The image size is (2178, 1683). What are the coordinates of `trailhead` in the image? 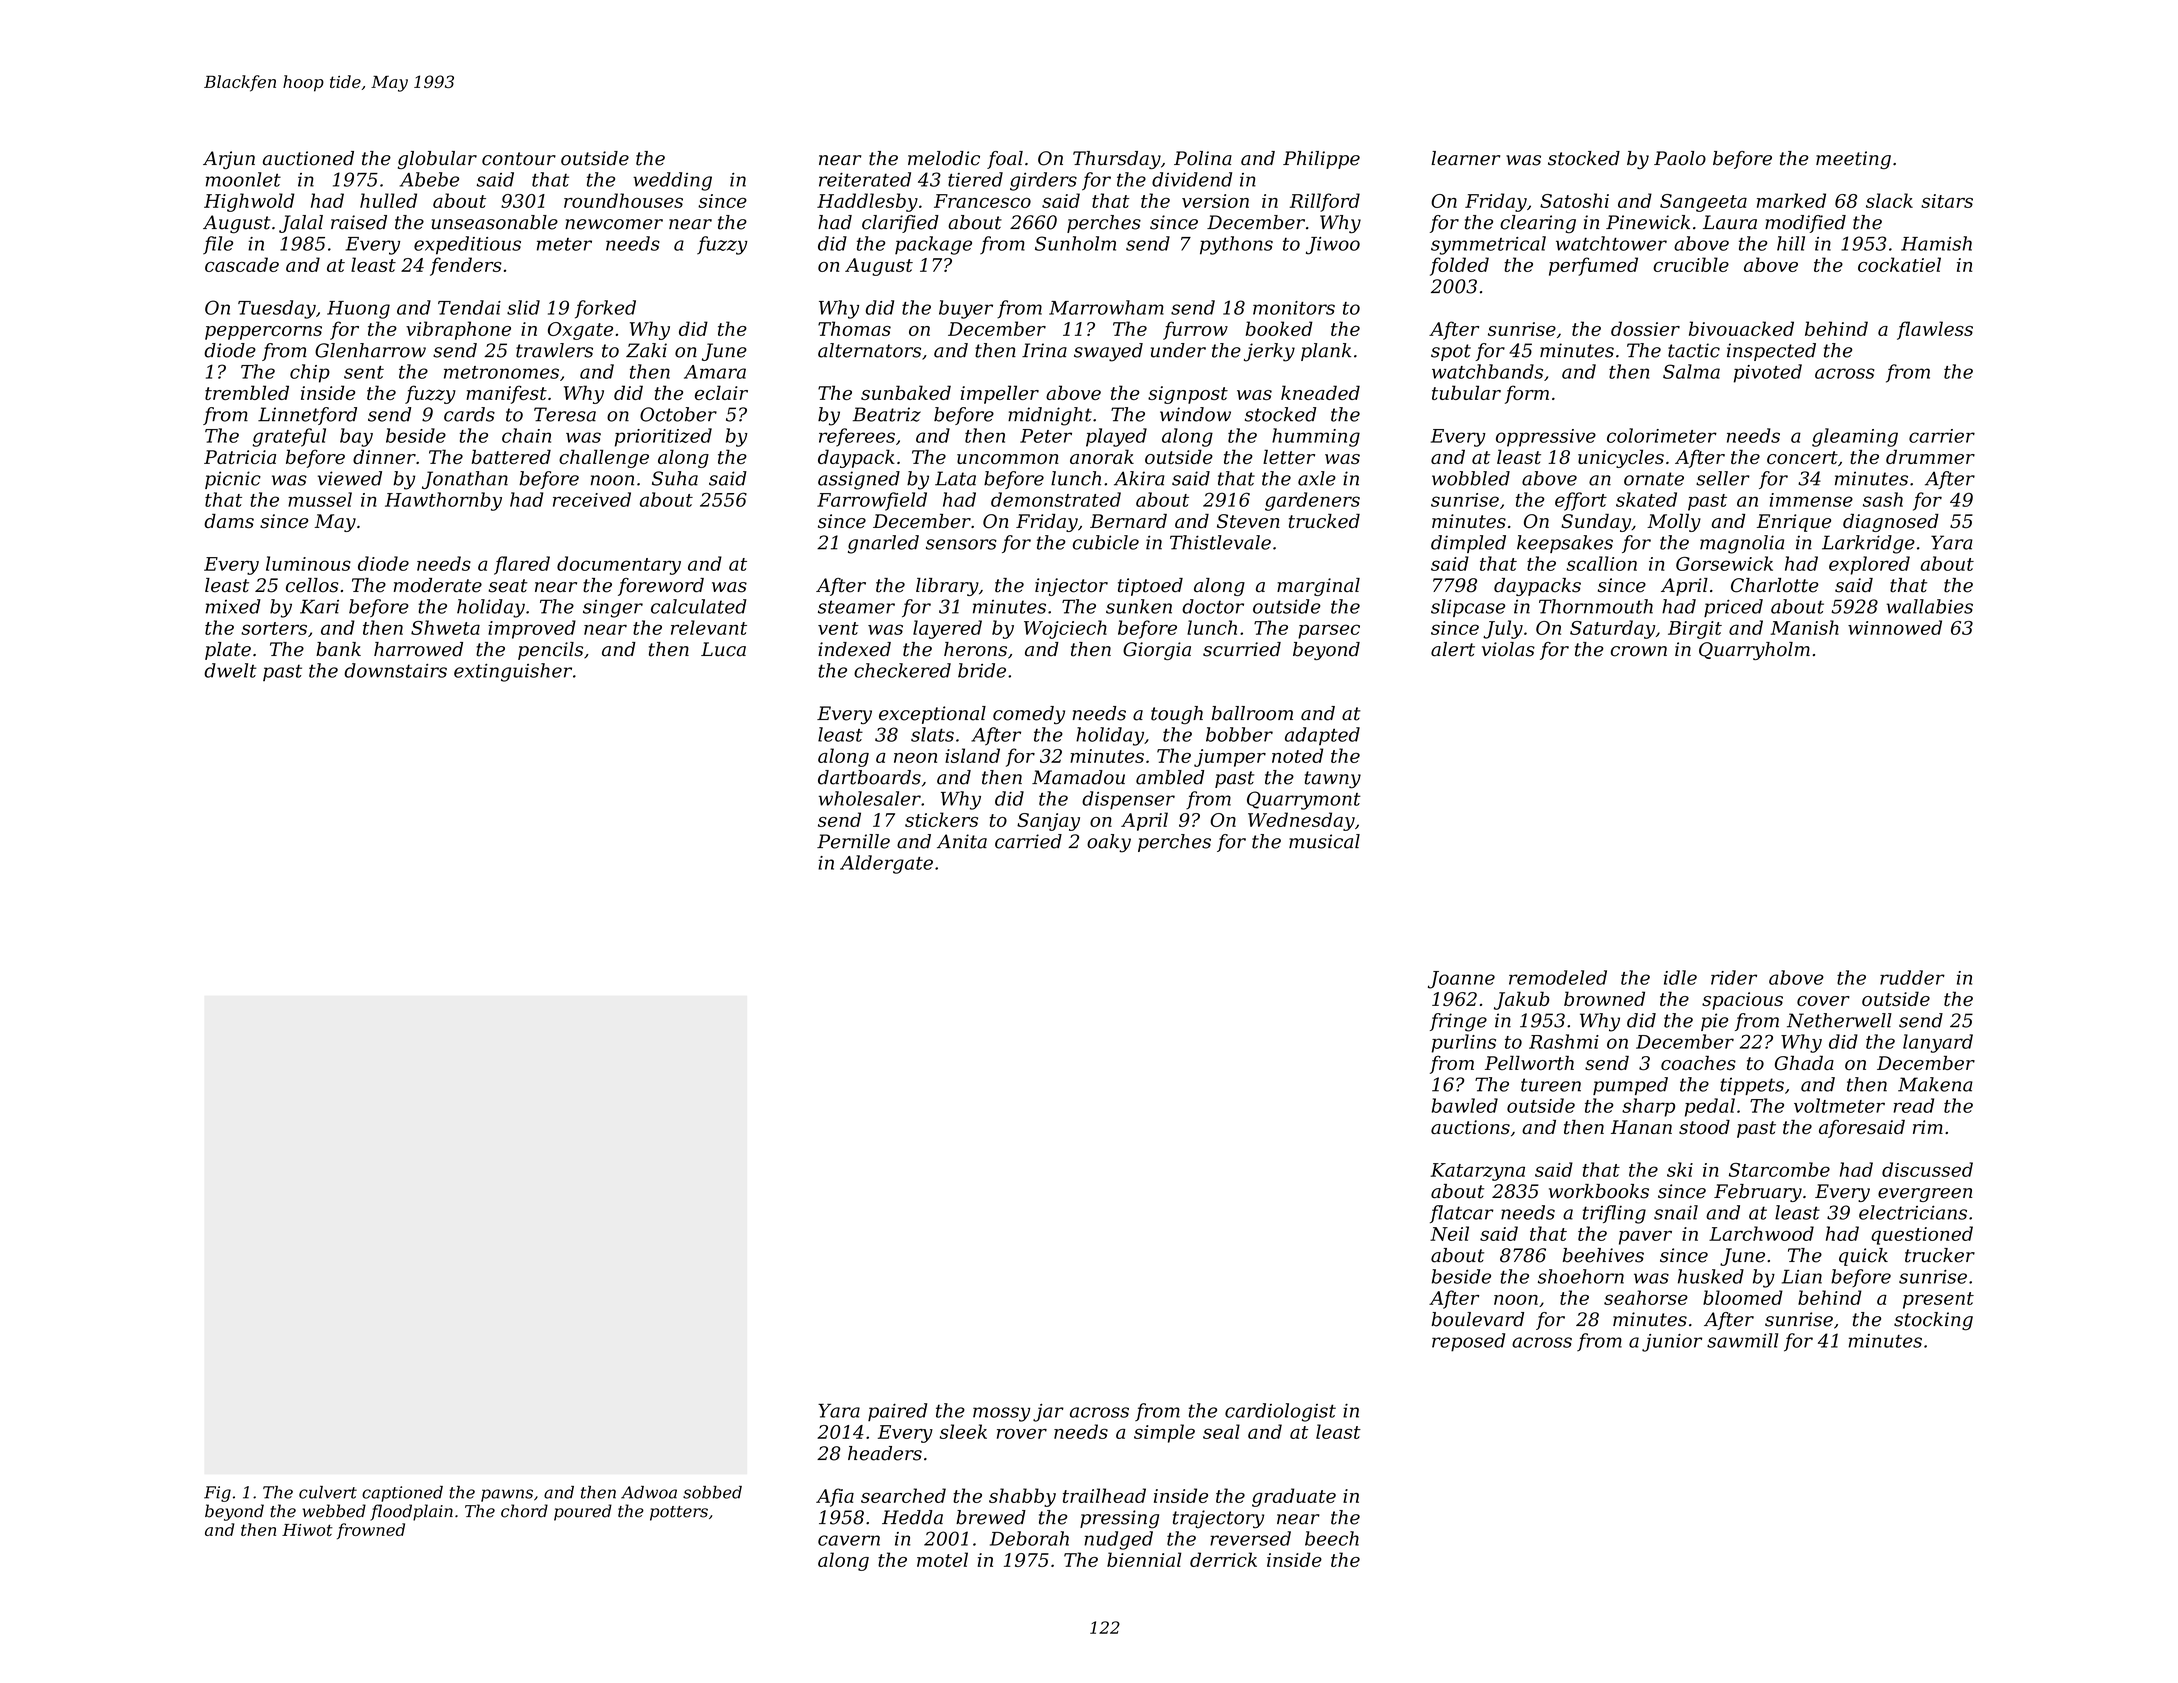 It's located at (1104, 1495).
